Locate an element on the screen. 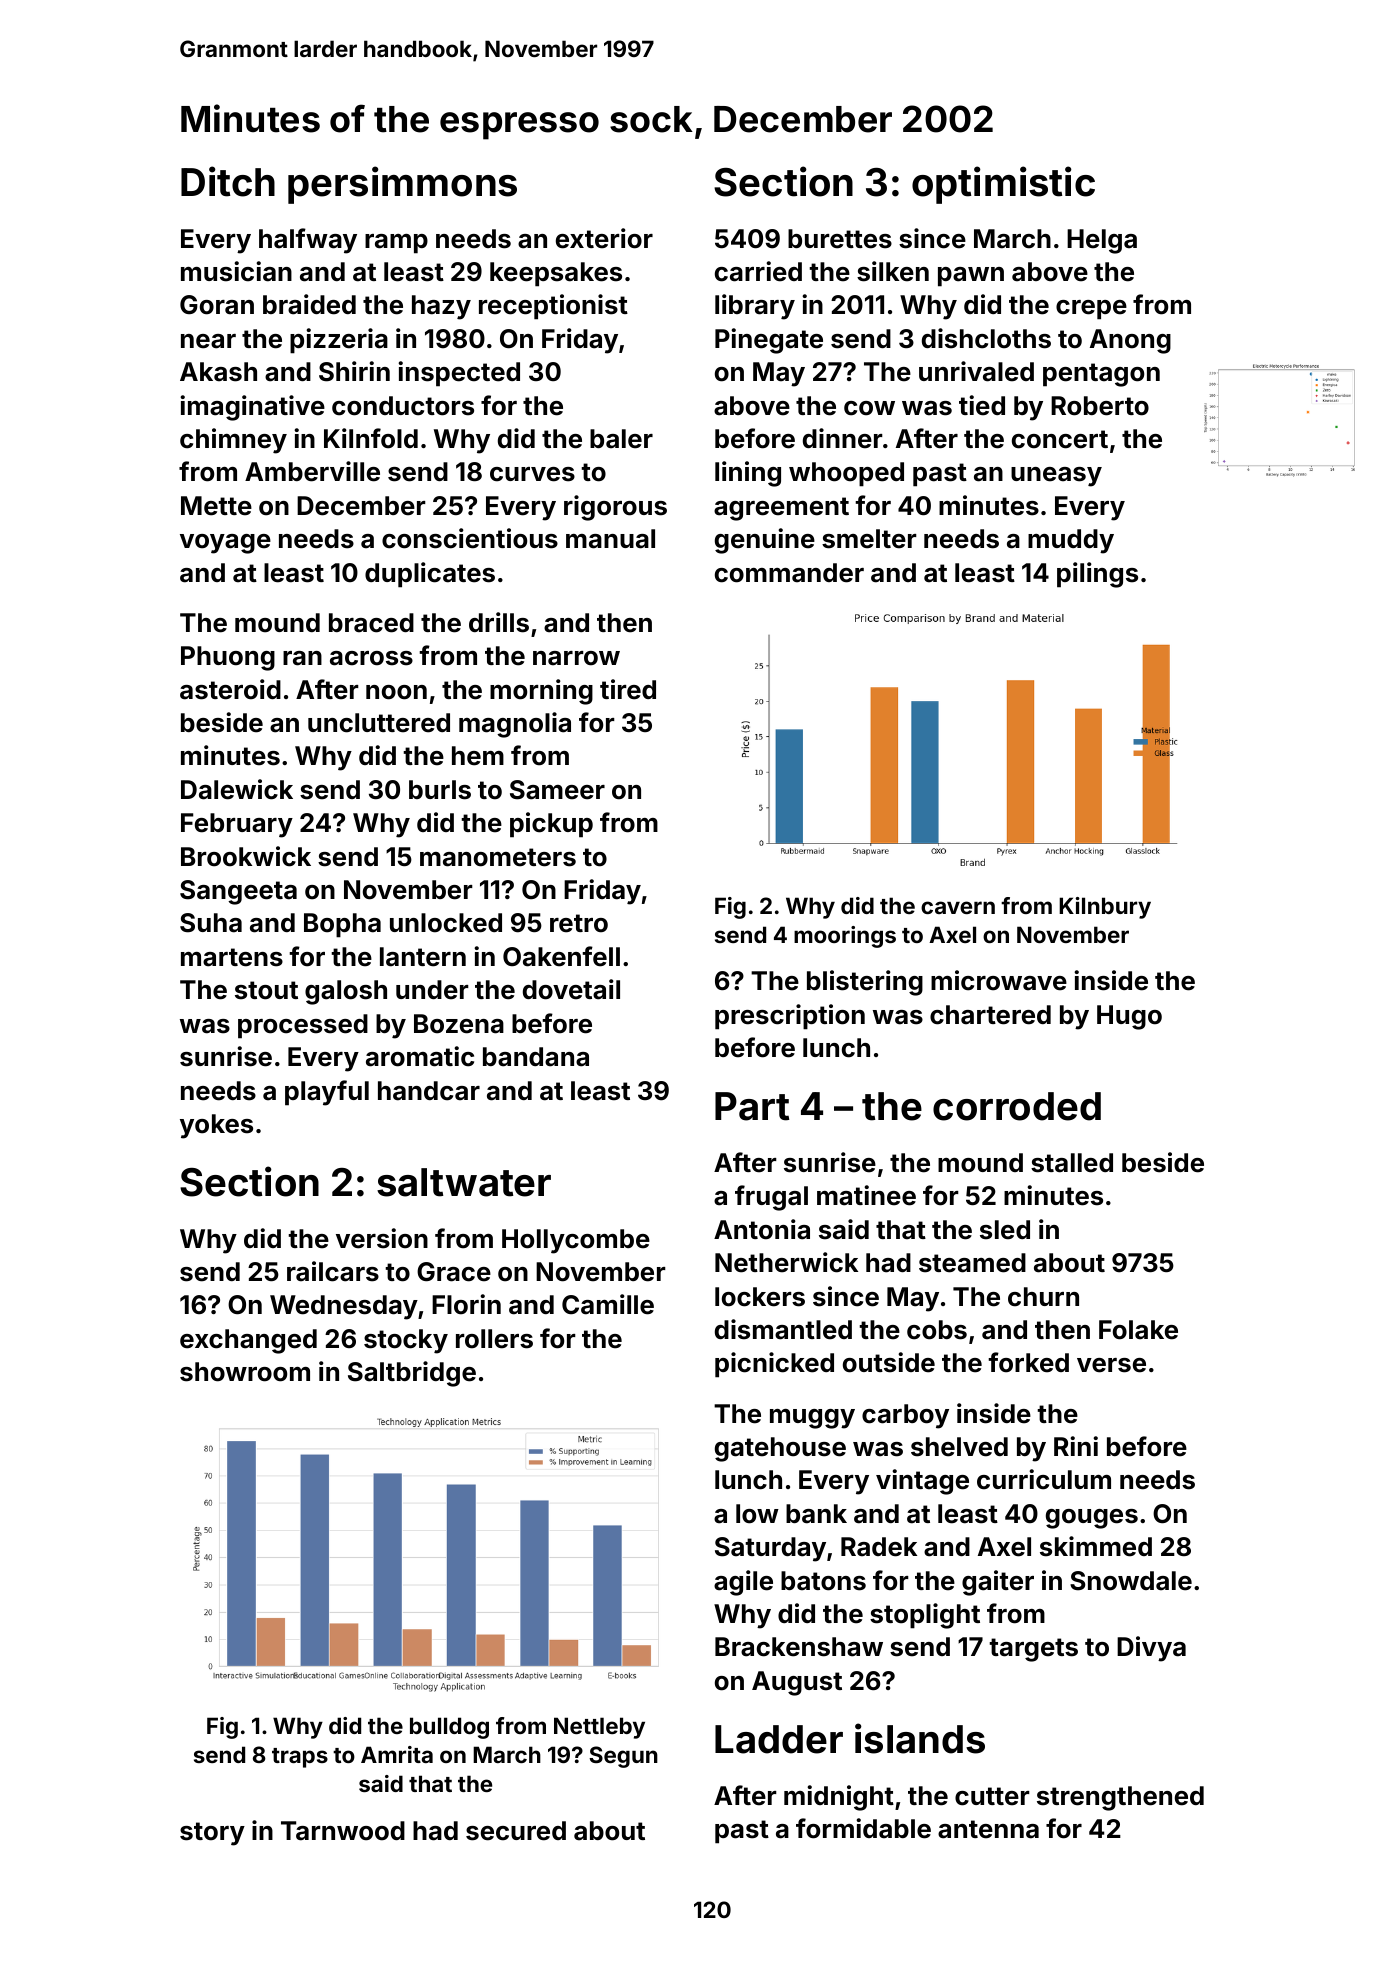 The image size is (1386, 1969). exterior is located at coordinates (604, 238).
